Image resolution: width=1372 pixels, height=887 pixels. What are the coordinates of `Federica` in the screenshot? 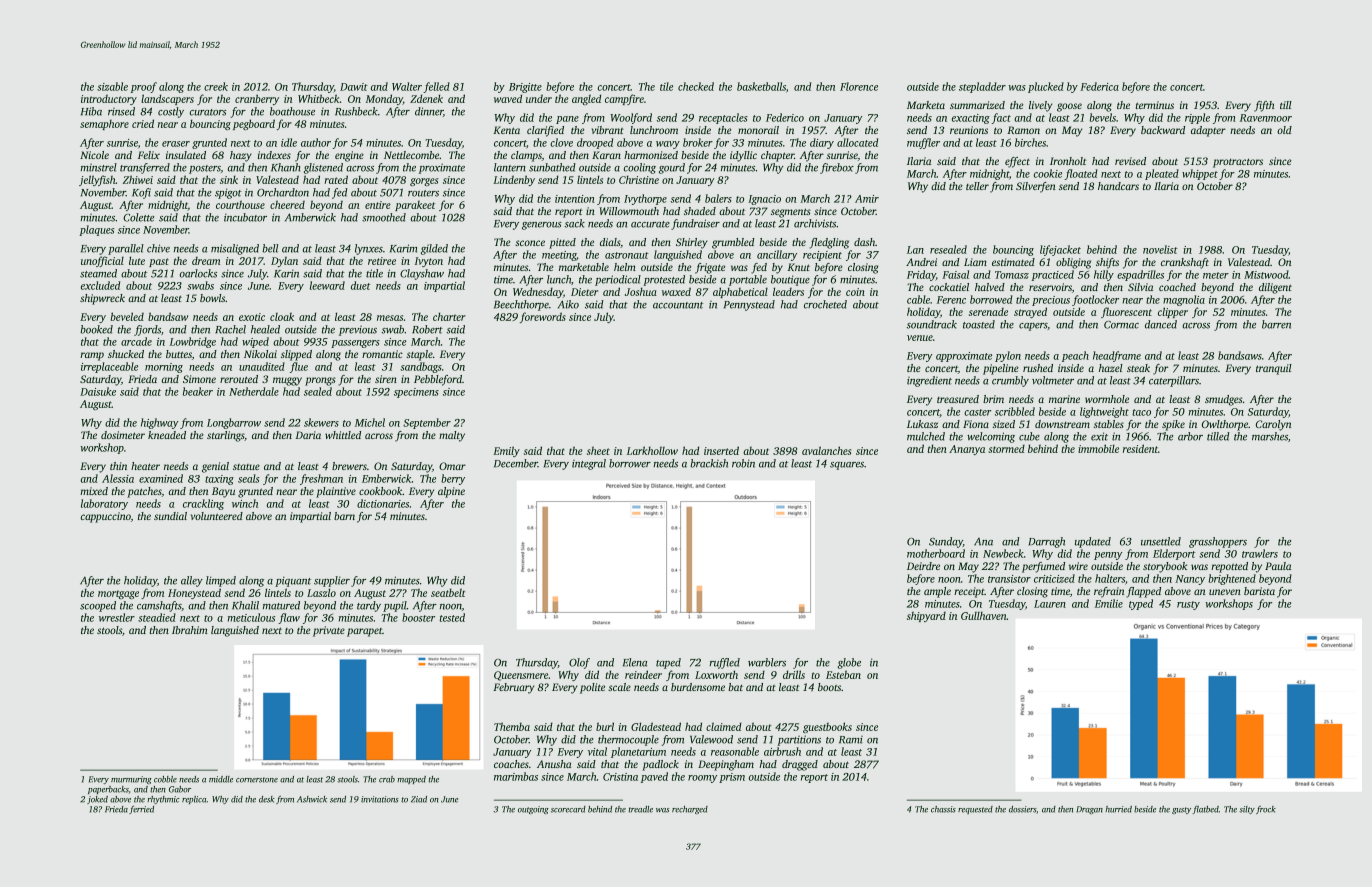 It's located at (1099, 86).
